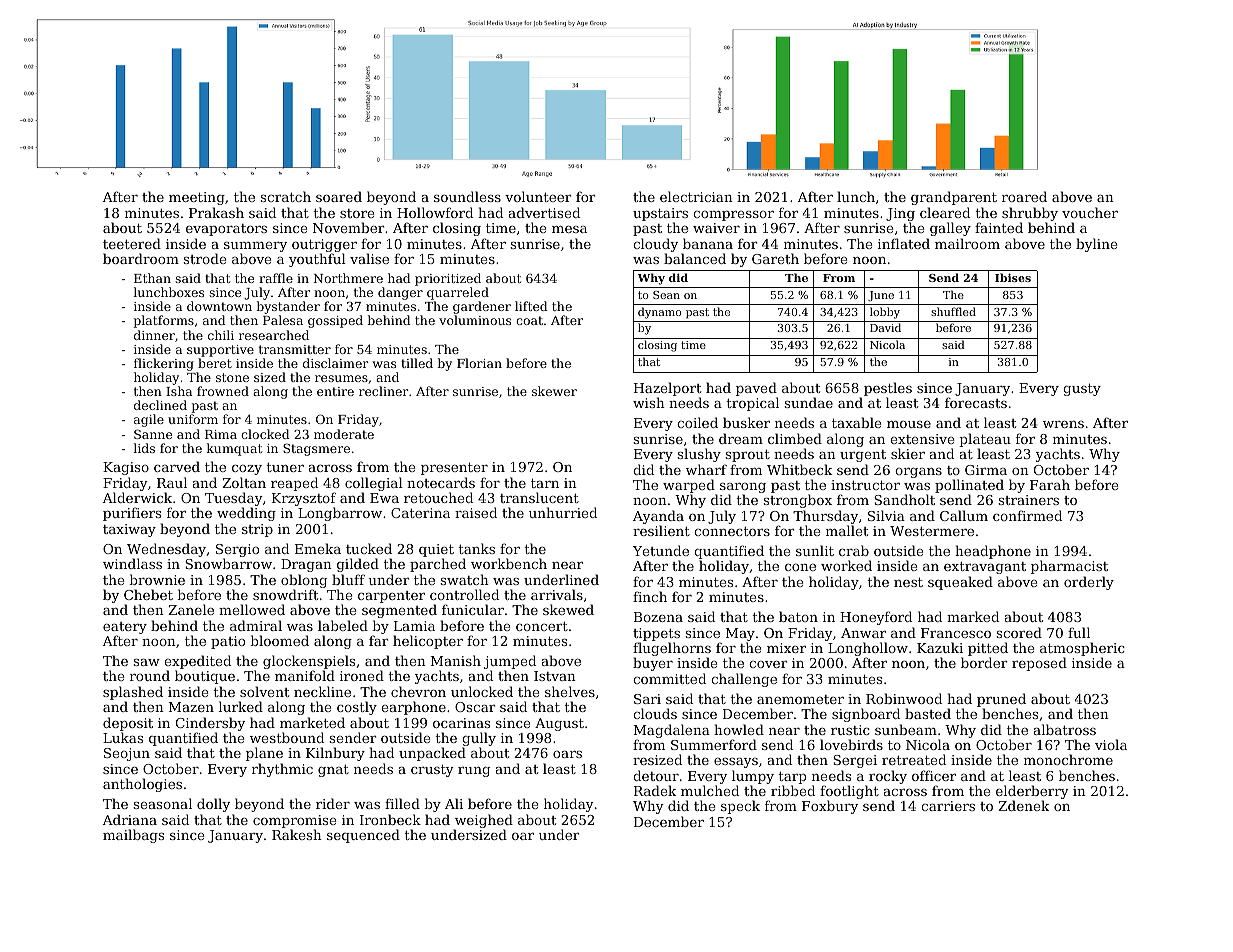  What do you see at coordinates (928, 713) in the image?
I see `basted` at bounding box center [928, 713].
